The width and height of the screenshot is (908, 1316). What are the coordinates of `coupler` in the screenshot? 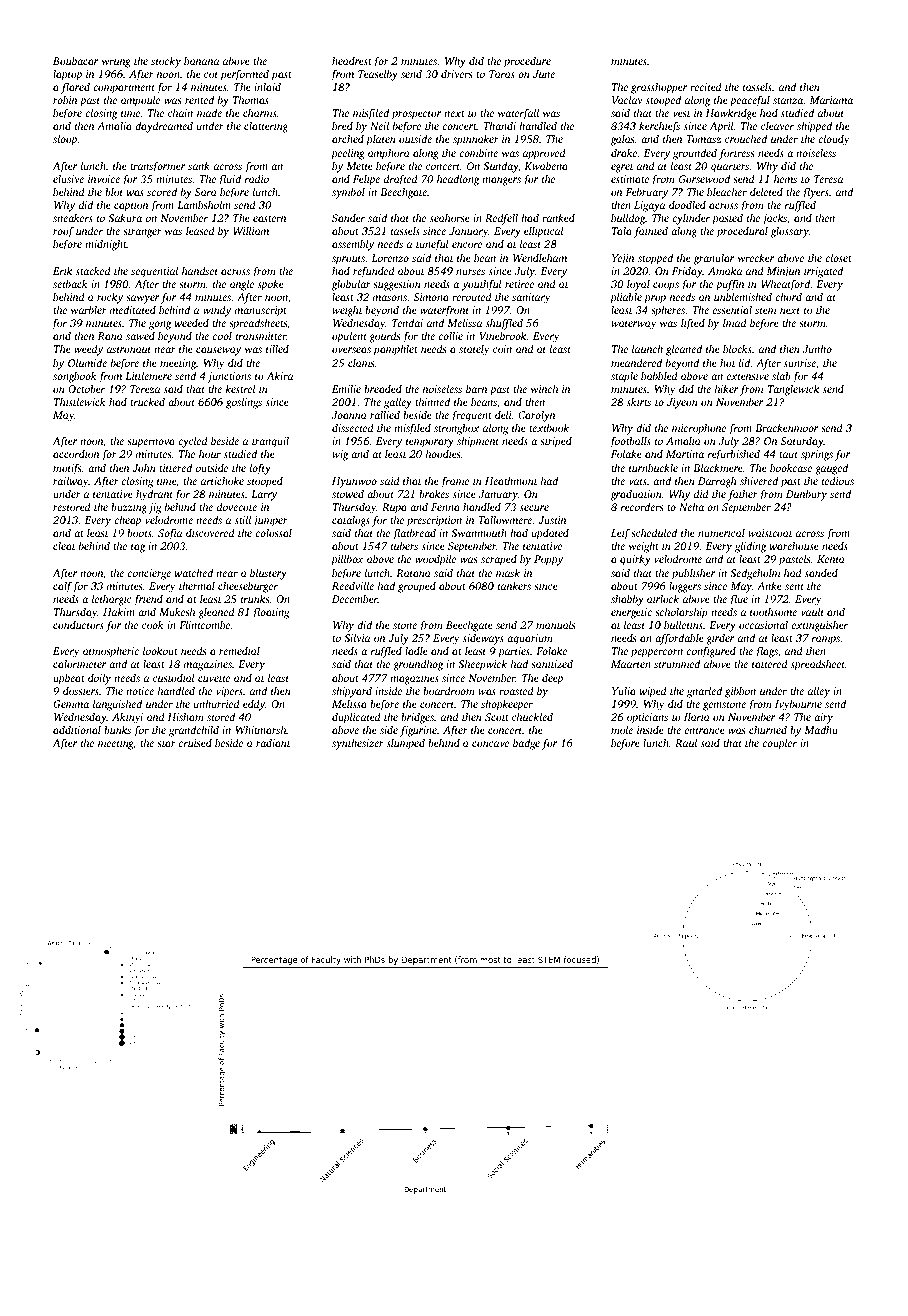 It's located at (779, 744).
